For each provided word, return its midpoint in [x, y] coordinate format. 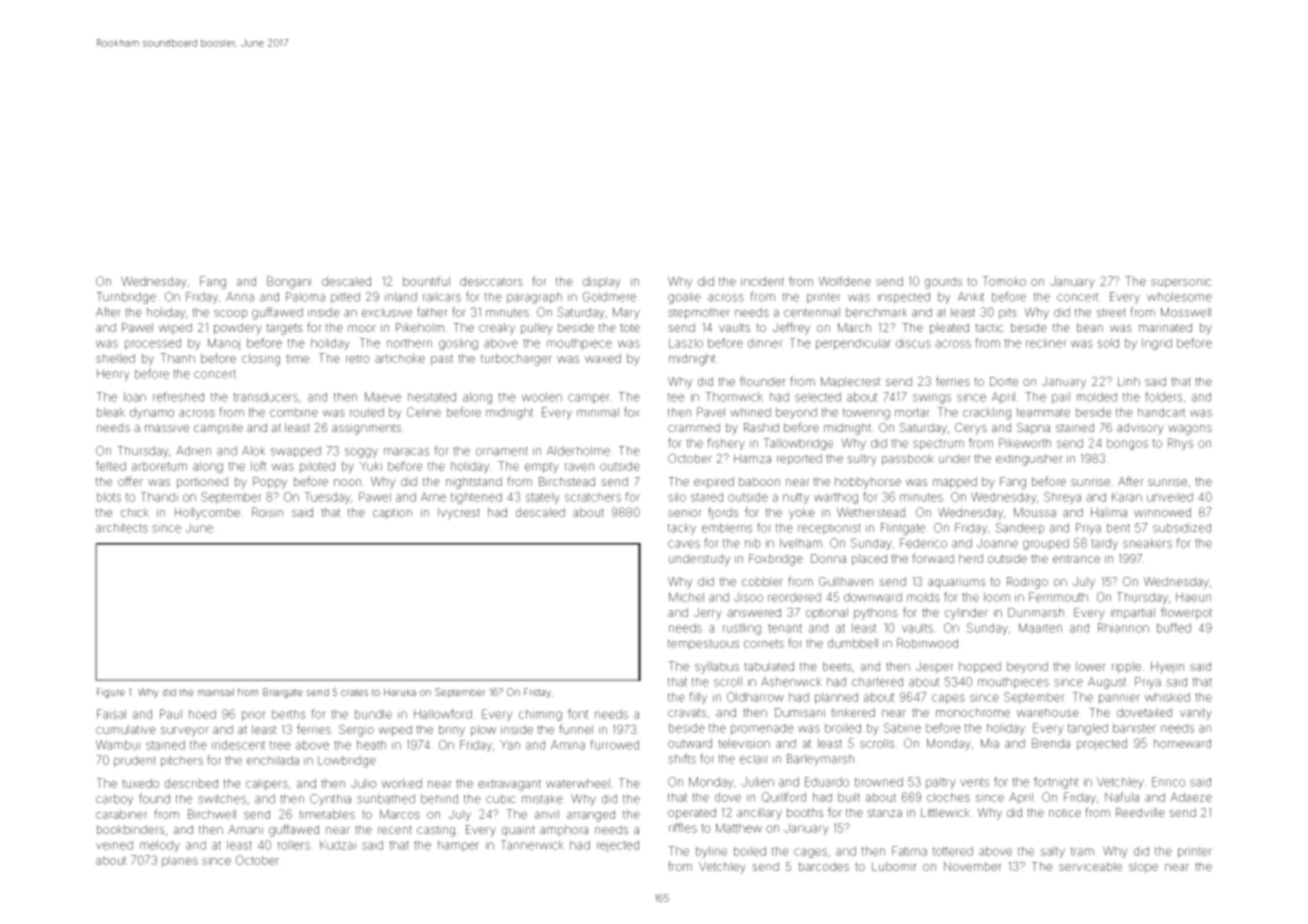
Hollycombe [207, 513]
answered [754, 612]
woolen [542, 397]
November [973, 866]
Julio [364, 783]
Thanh [177, 358]
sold [1108, 343]
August [1107, 683]
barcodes [824, 866]
